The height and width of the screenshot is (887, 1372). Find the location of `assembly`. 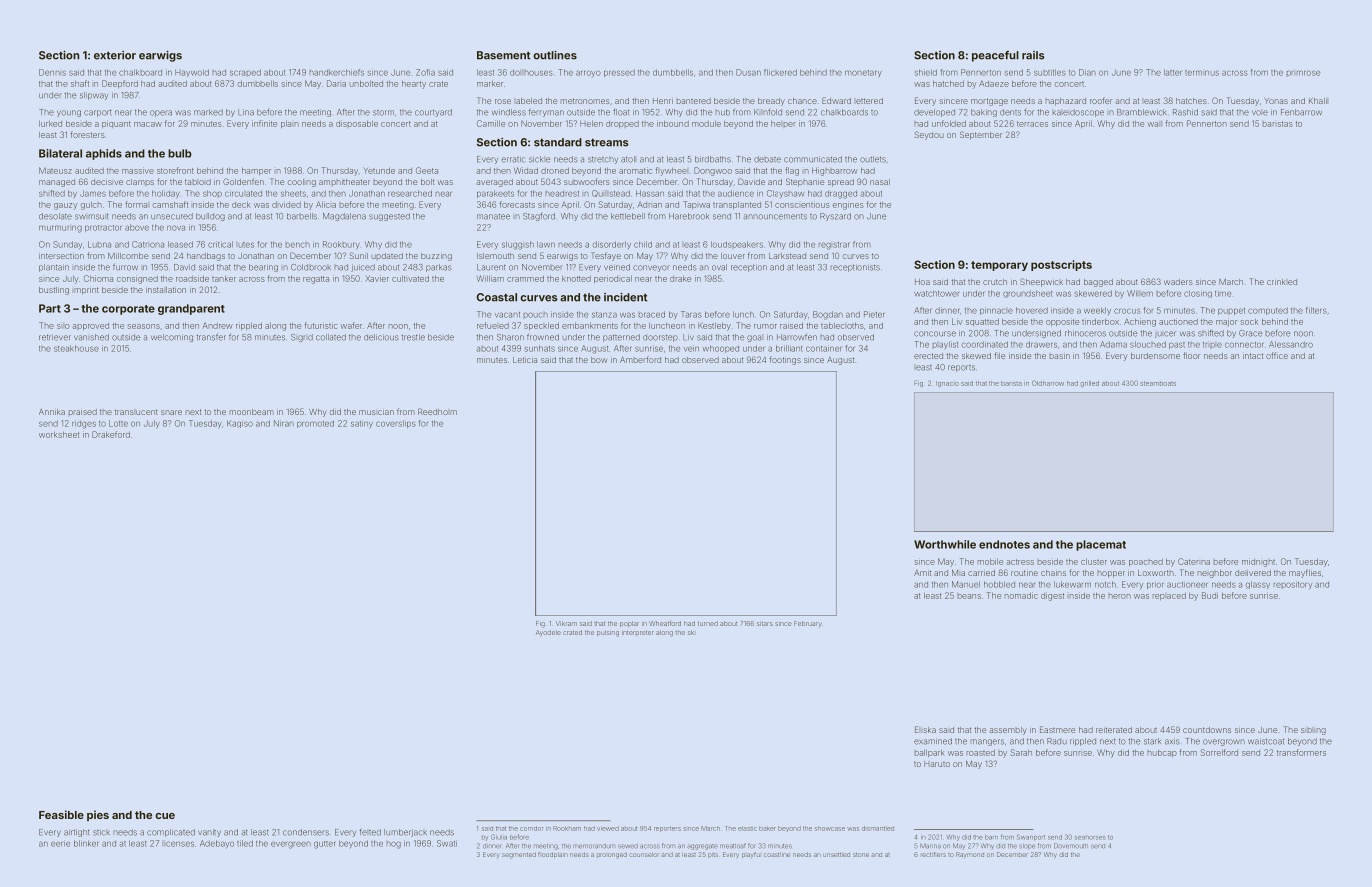

assembly is located at coordinates (1008, 731).
